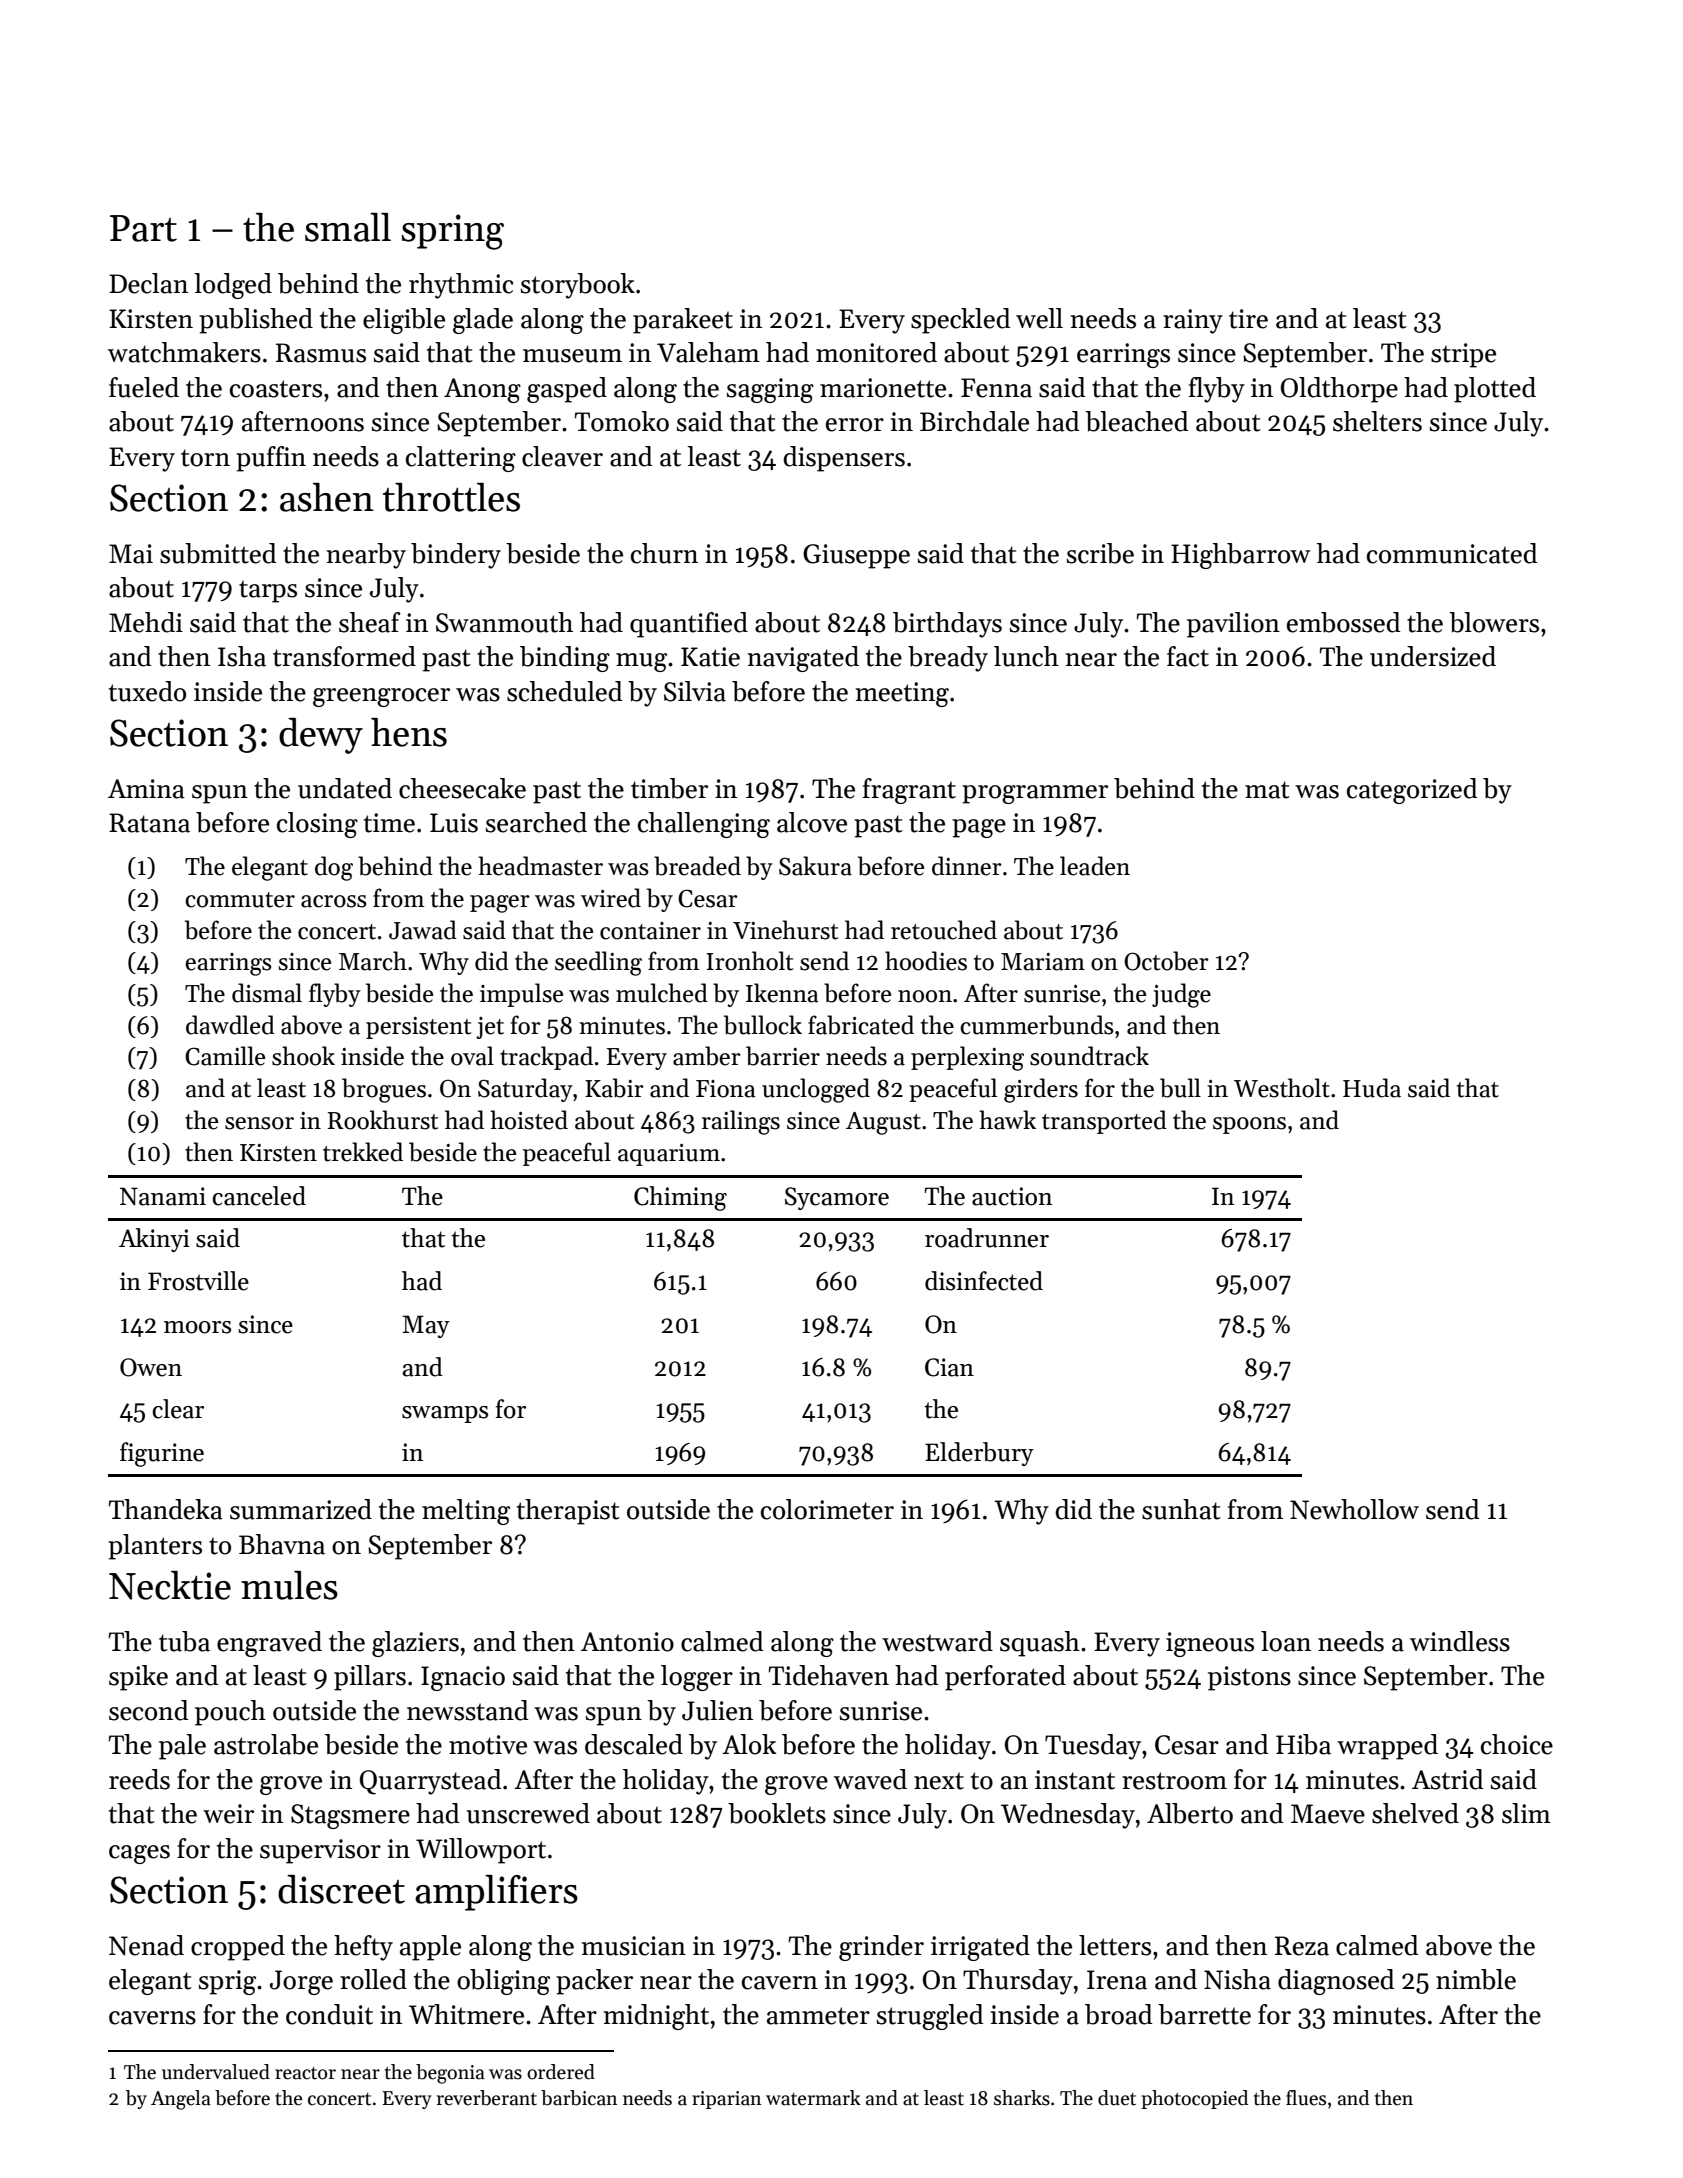  What do you see at coordinates (1452, 553) in the screenshot?
I see `communicated` at bounding box center [1452, 553].
